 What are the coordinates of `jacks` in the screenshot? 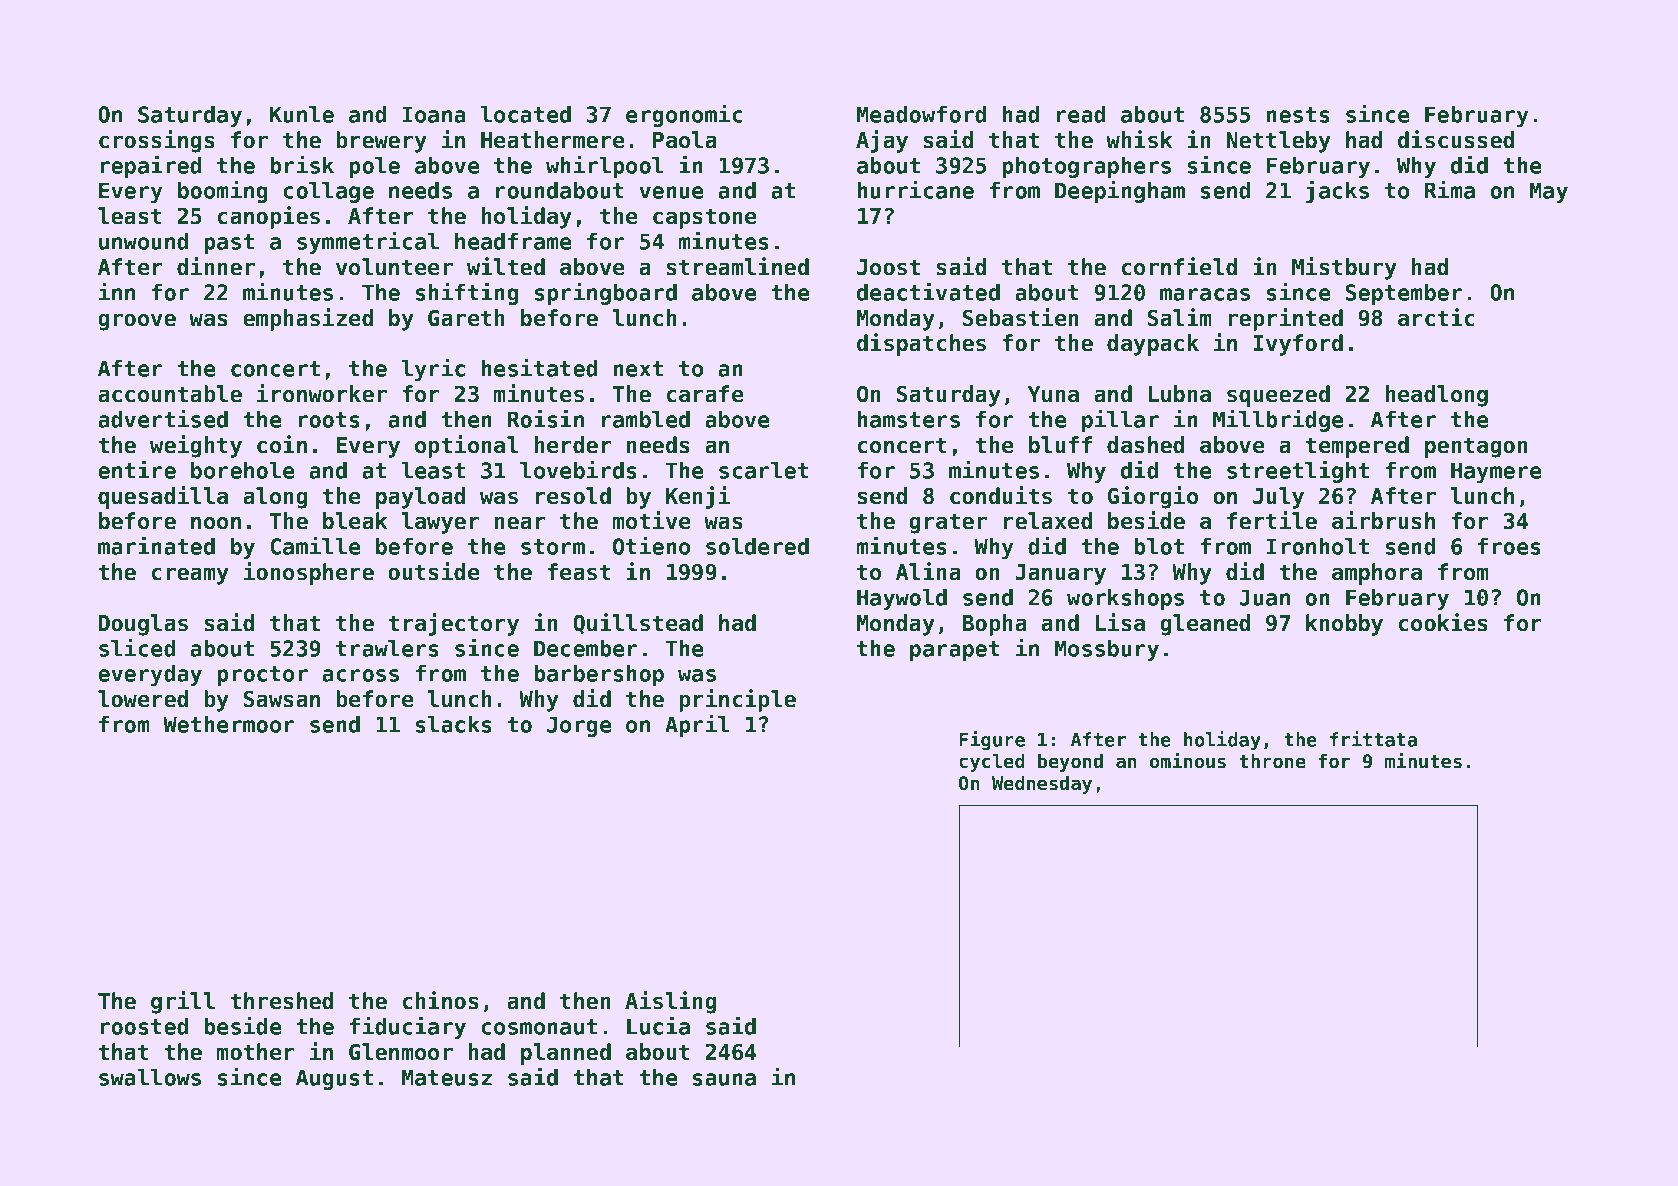 It's located at (1337, 191).
